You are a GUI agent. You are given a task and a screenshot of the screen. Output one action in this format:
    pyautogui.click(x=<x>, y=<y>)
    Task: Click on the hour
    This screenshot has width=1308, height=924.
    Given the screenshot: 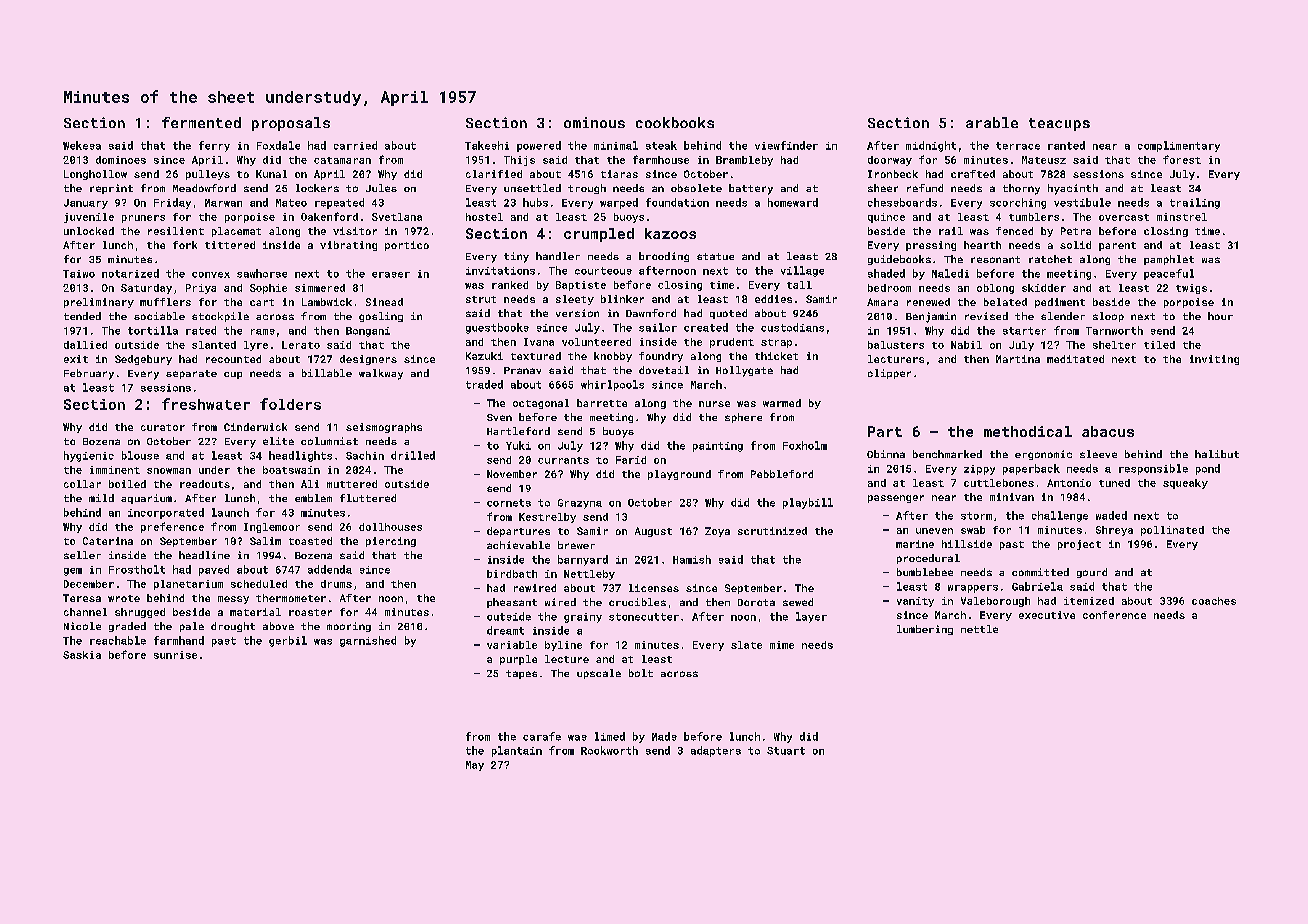 What is the action you would take?
    pyautogui.click(x=1220, y=316)
